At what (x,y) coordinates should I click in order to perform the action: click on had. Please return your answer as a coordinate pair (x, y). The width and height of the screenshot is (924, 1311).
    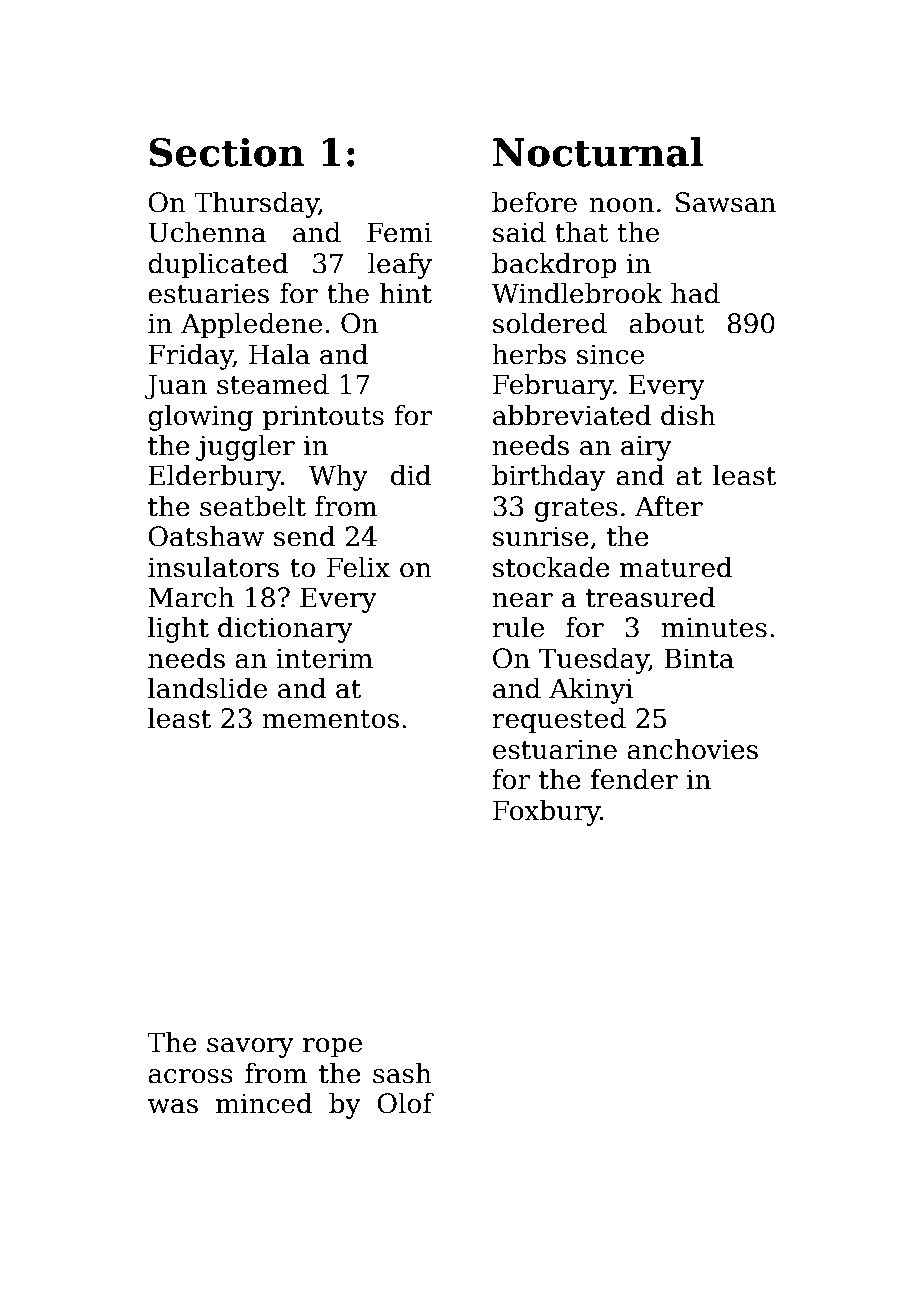
    Looking at the image, I should click on (695, 293).
